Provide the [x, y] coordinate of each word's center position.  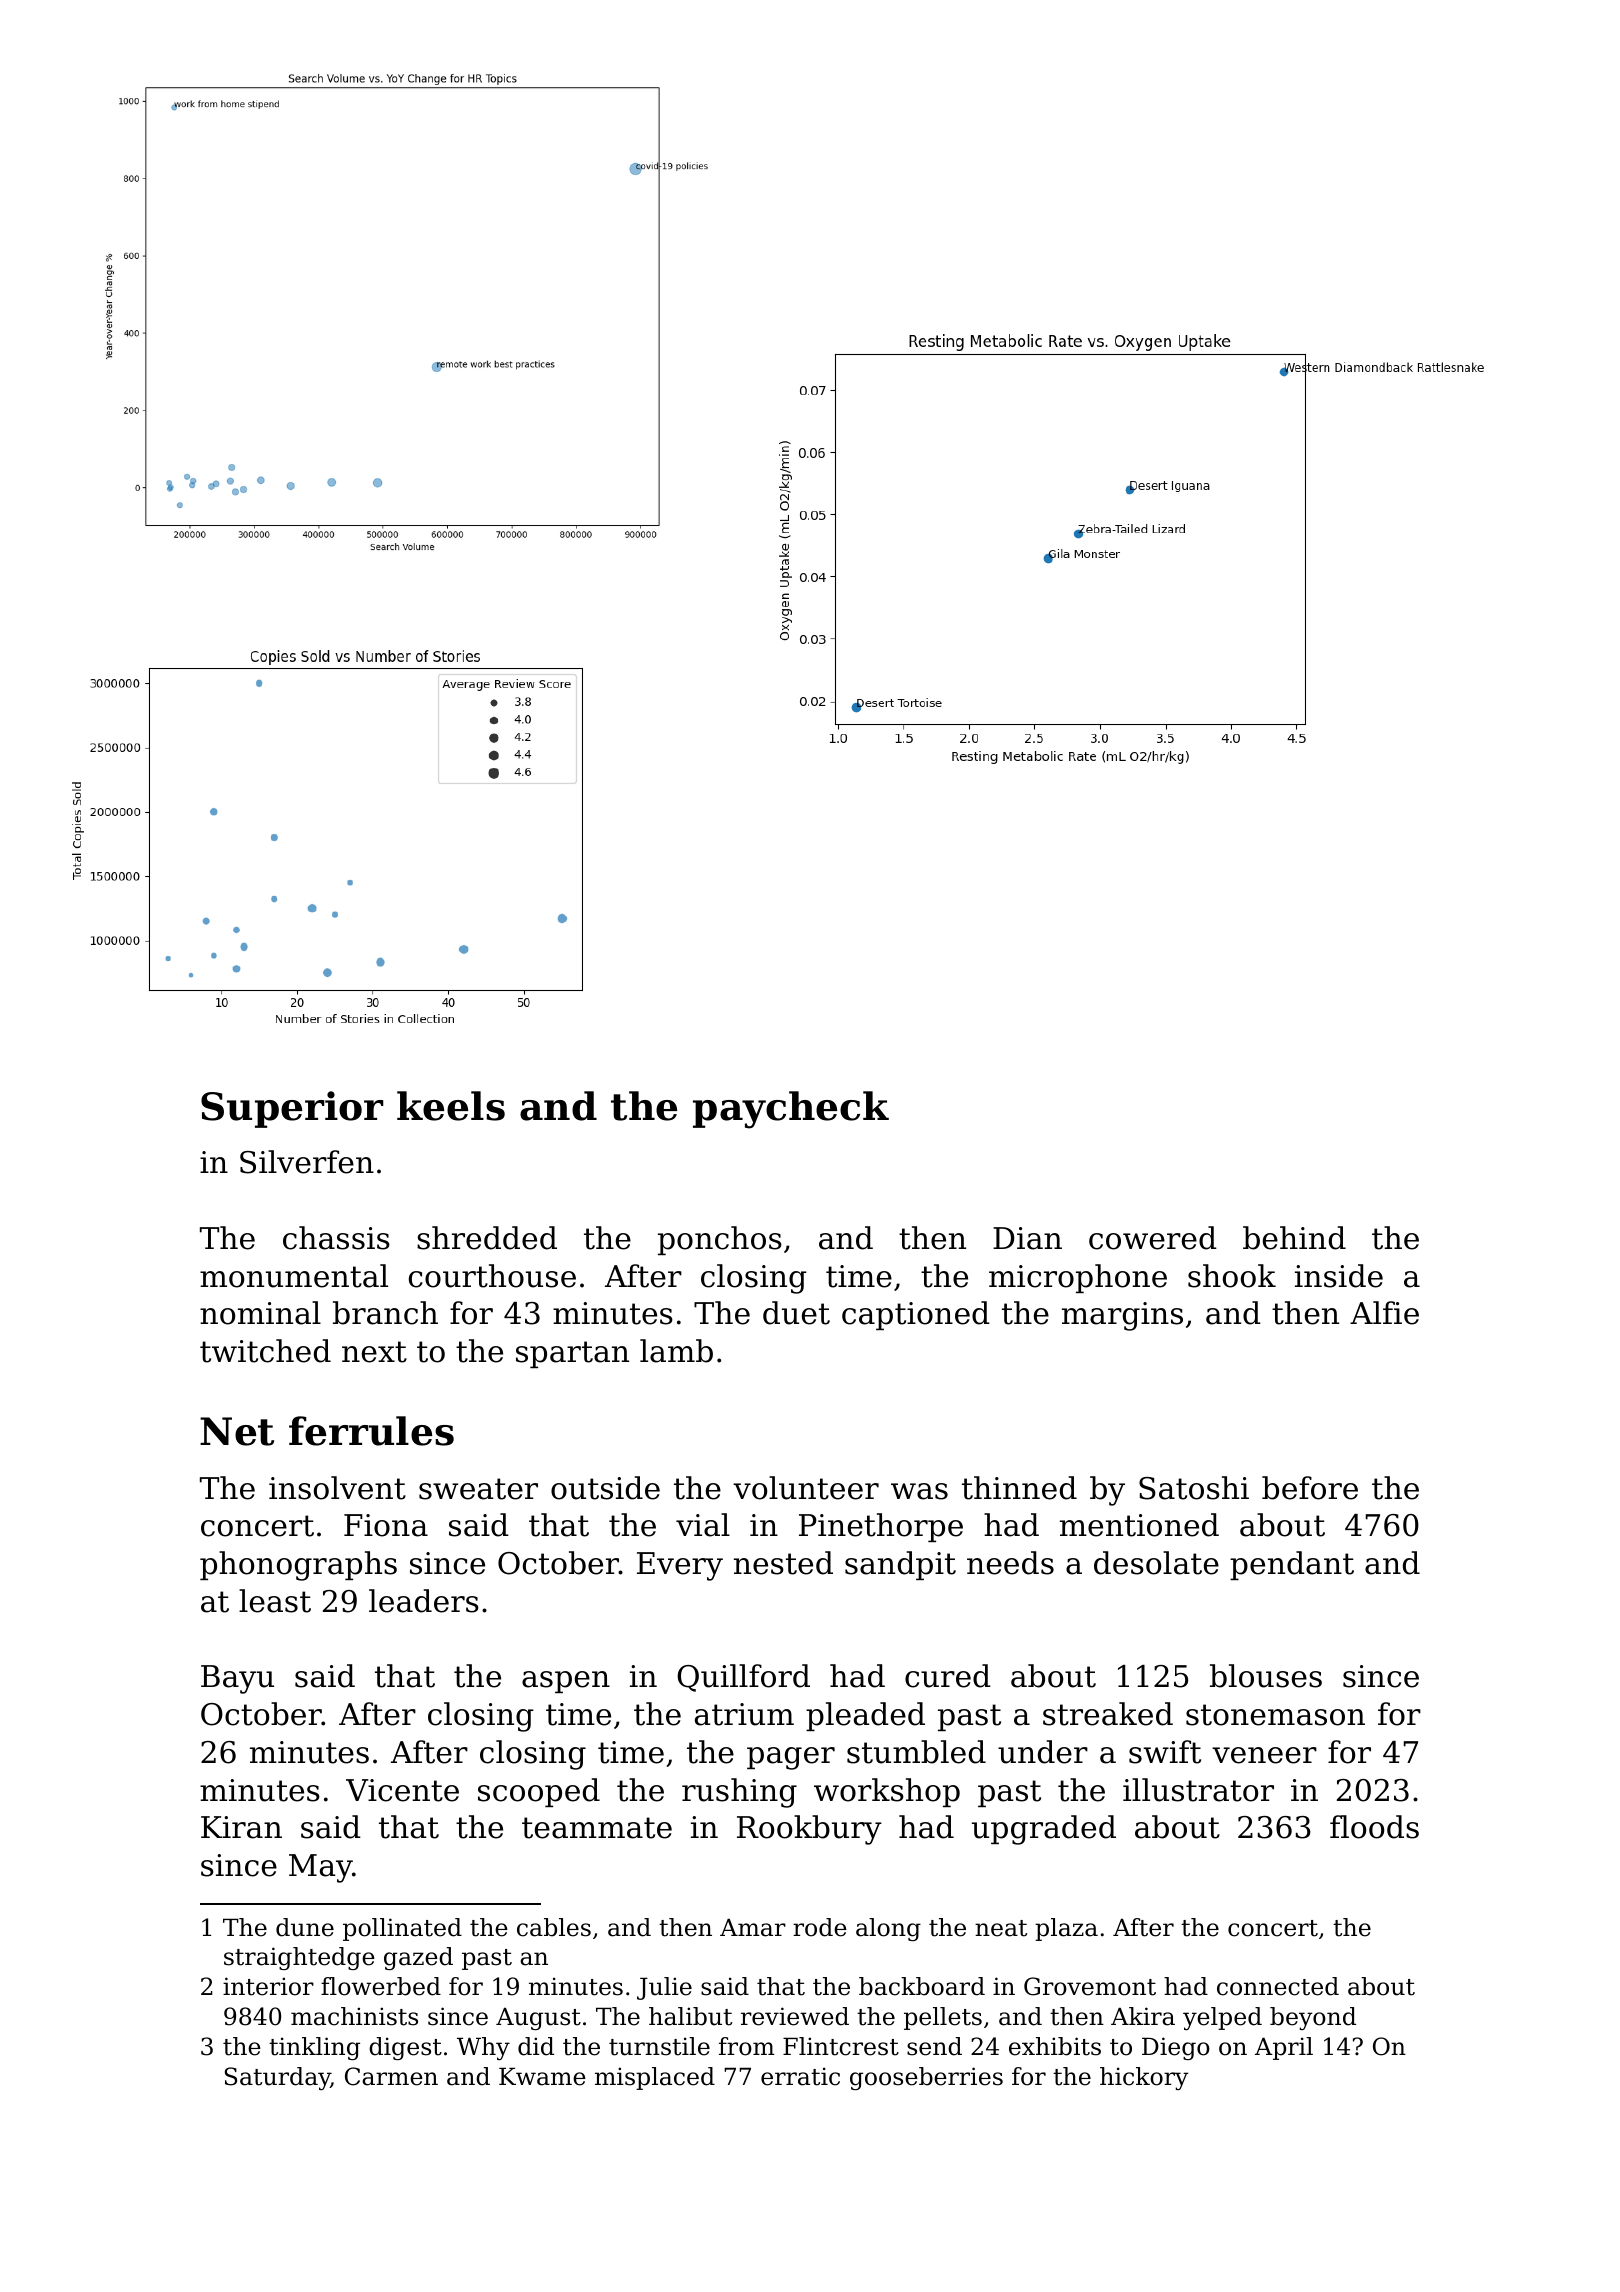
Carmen [391, 2076]
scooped [539, 1792]
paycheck [791, 1110]
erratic [800, 2076]
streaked [1108, 1714]
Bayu [237, 1679]
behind [1294, 1238]
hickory [1144, 2078]
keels [451, 1106]
